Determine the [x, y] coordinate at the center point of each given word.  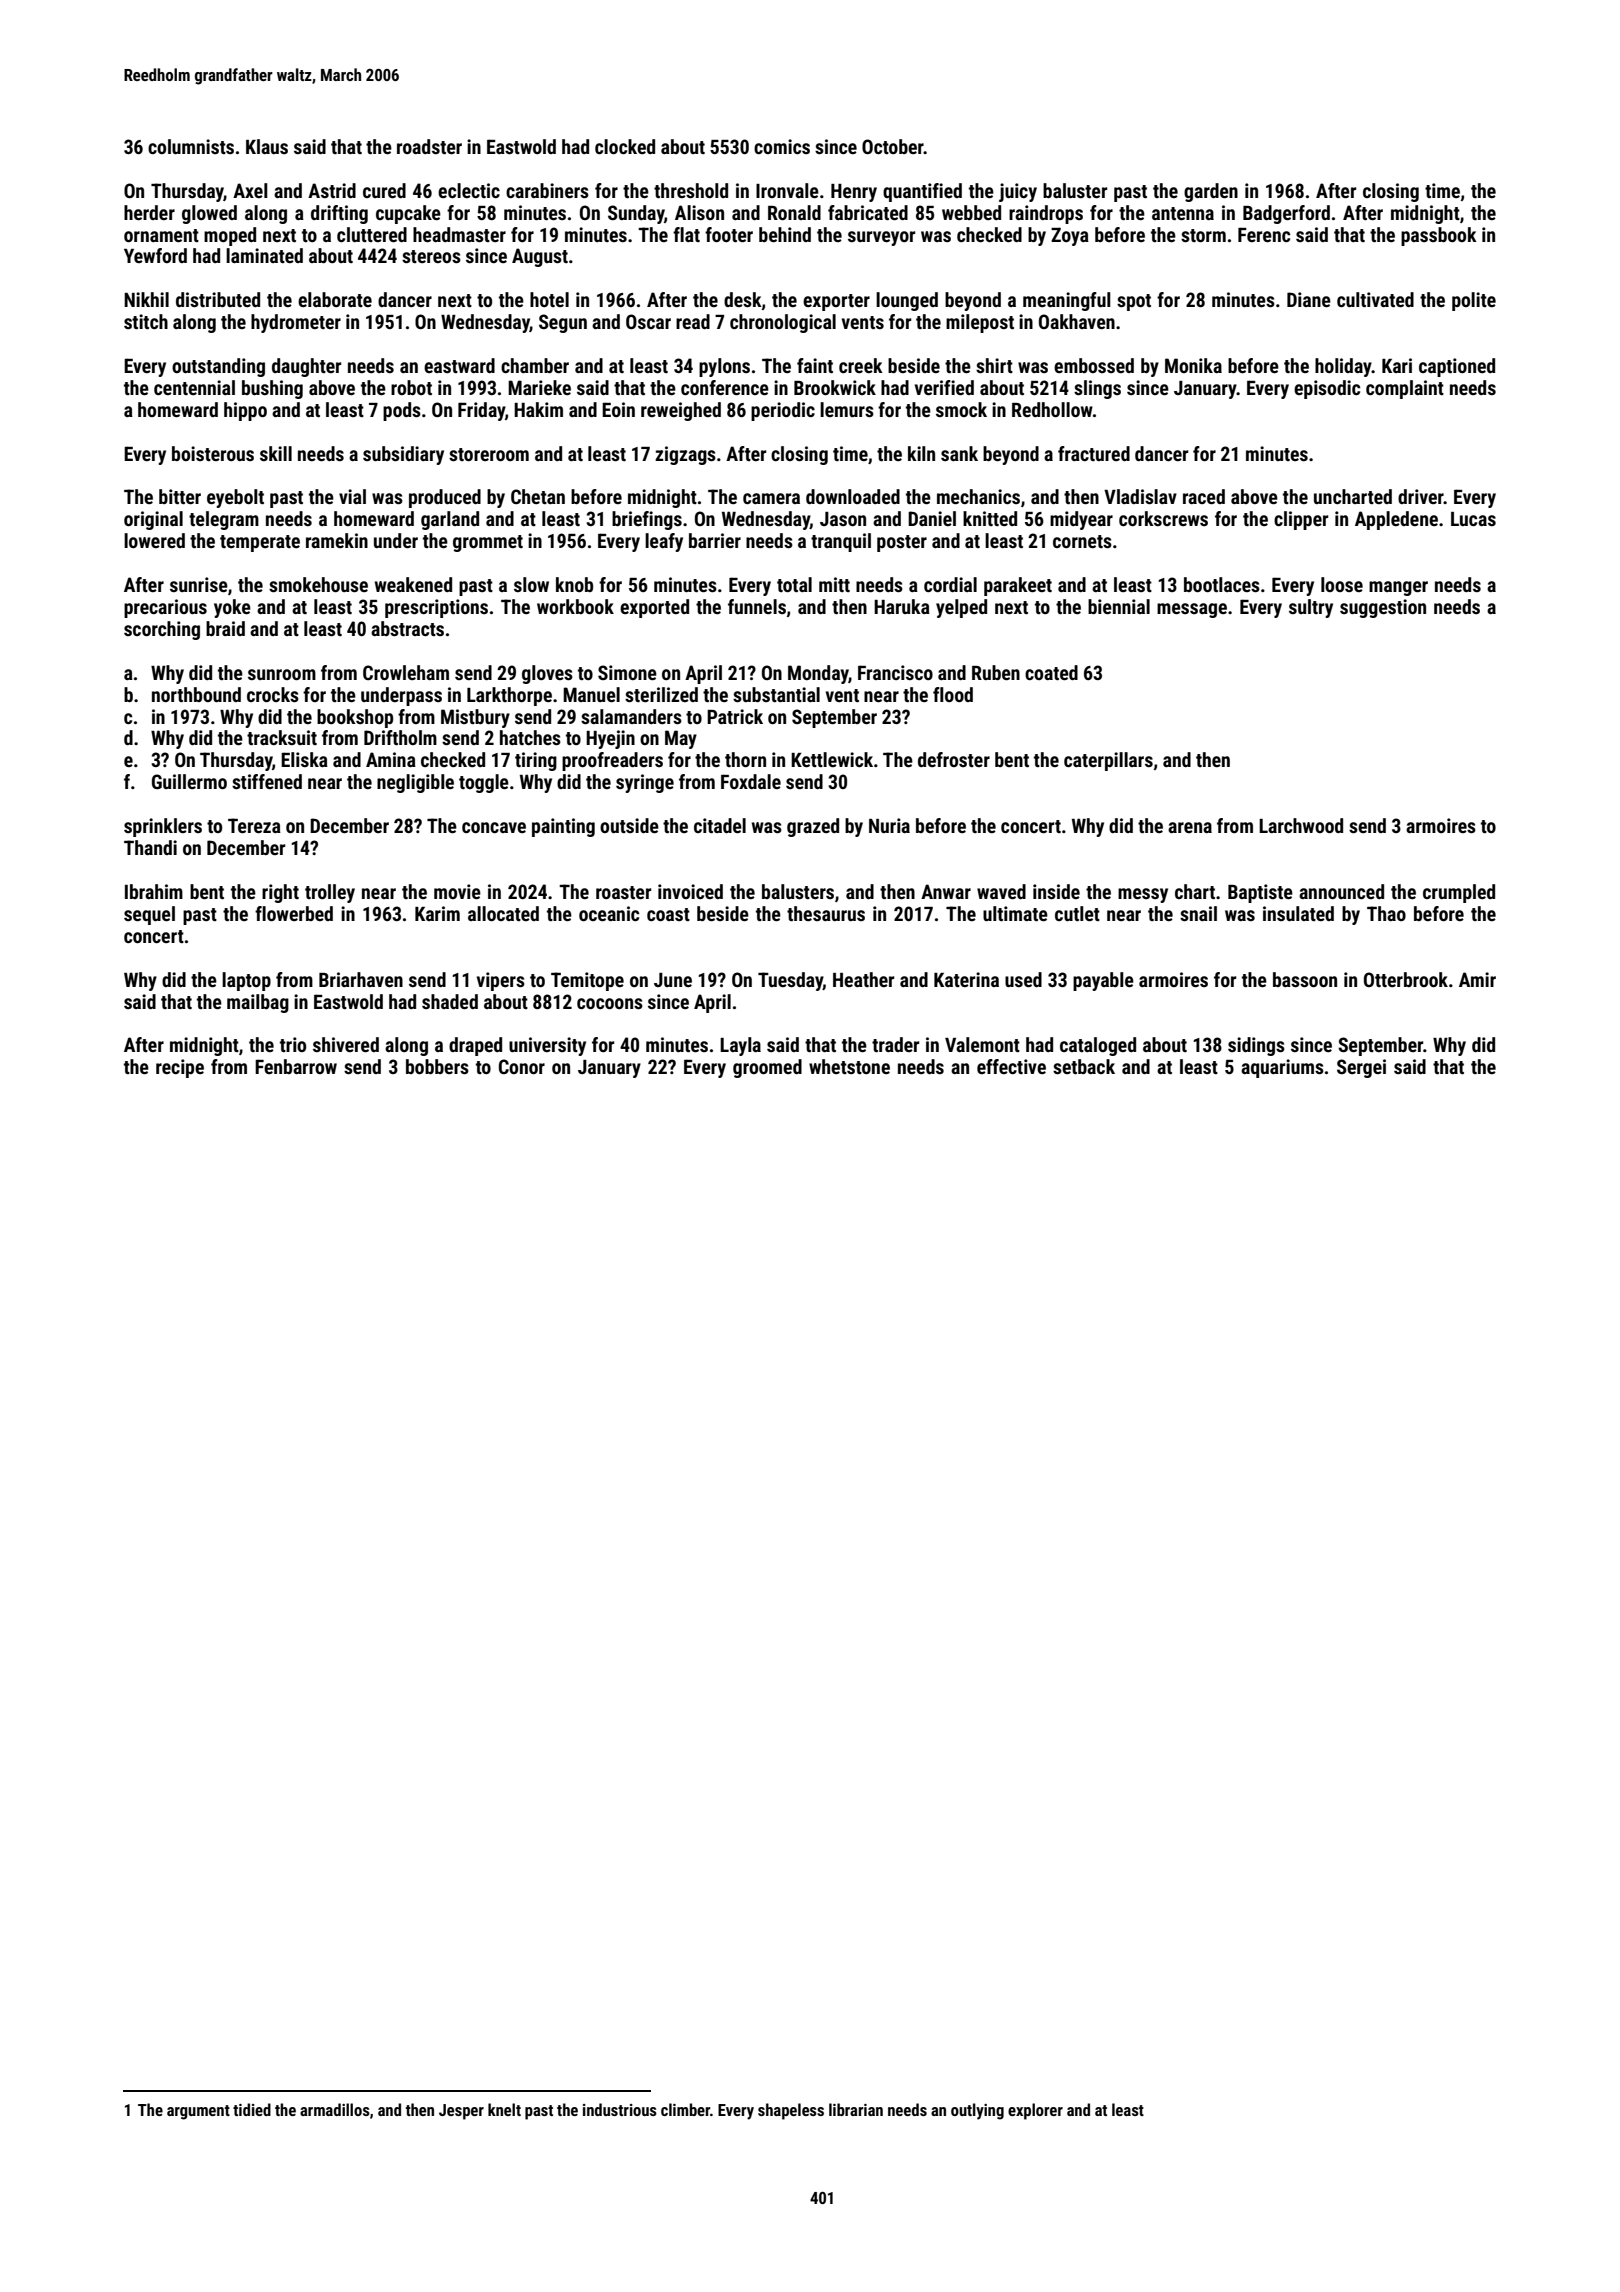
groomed [767, 1068]
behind [785, 234]
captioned [1457, 367]
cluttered [372, 234]
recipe [180, 1068]
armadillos [335, 2109]
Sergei [1361, 1068]
